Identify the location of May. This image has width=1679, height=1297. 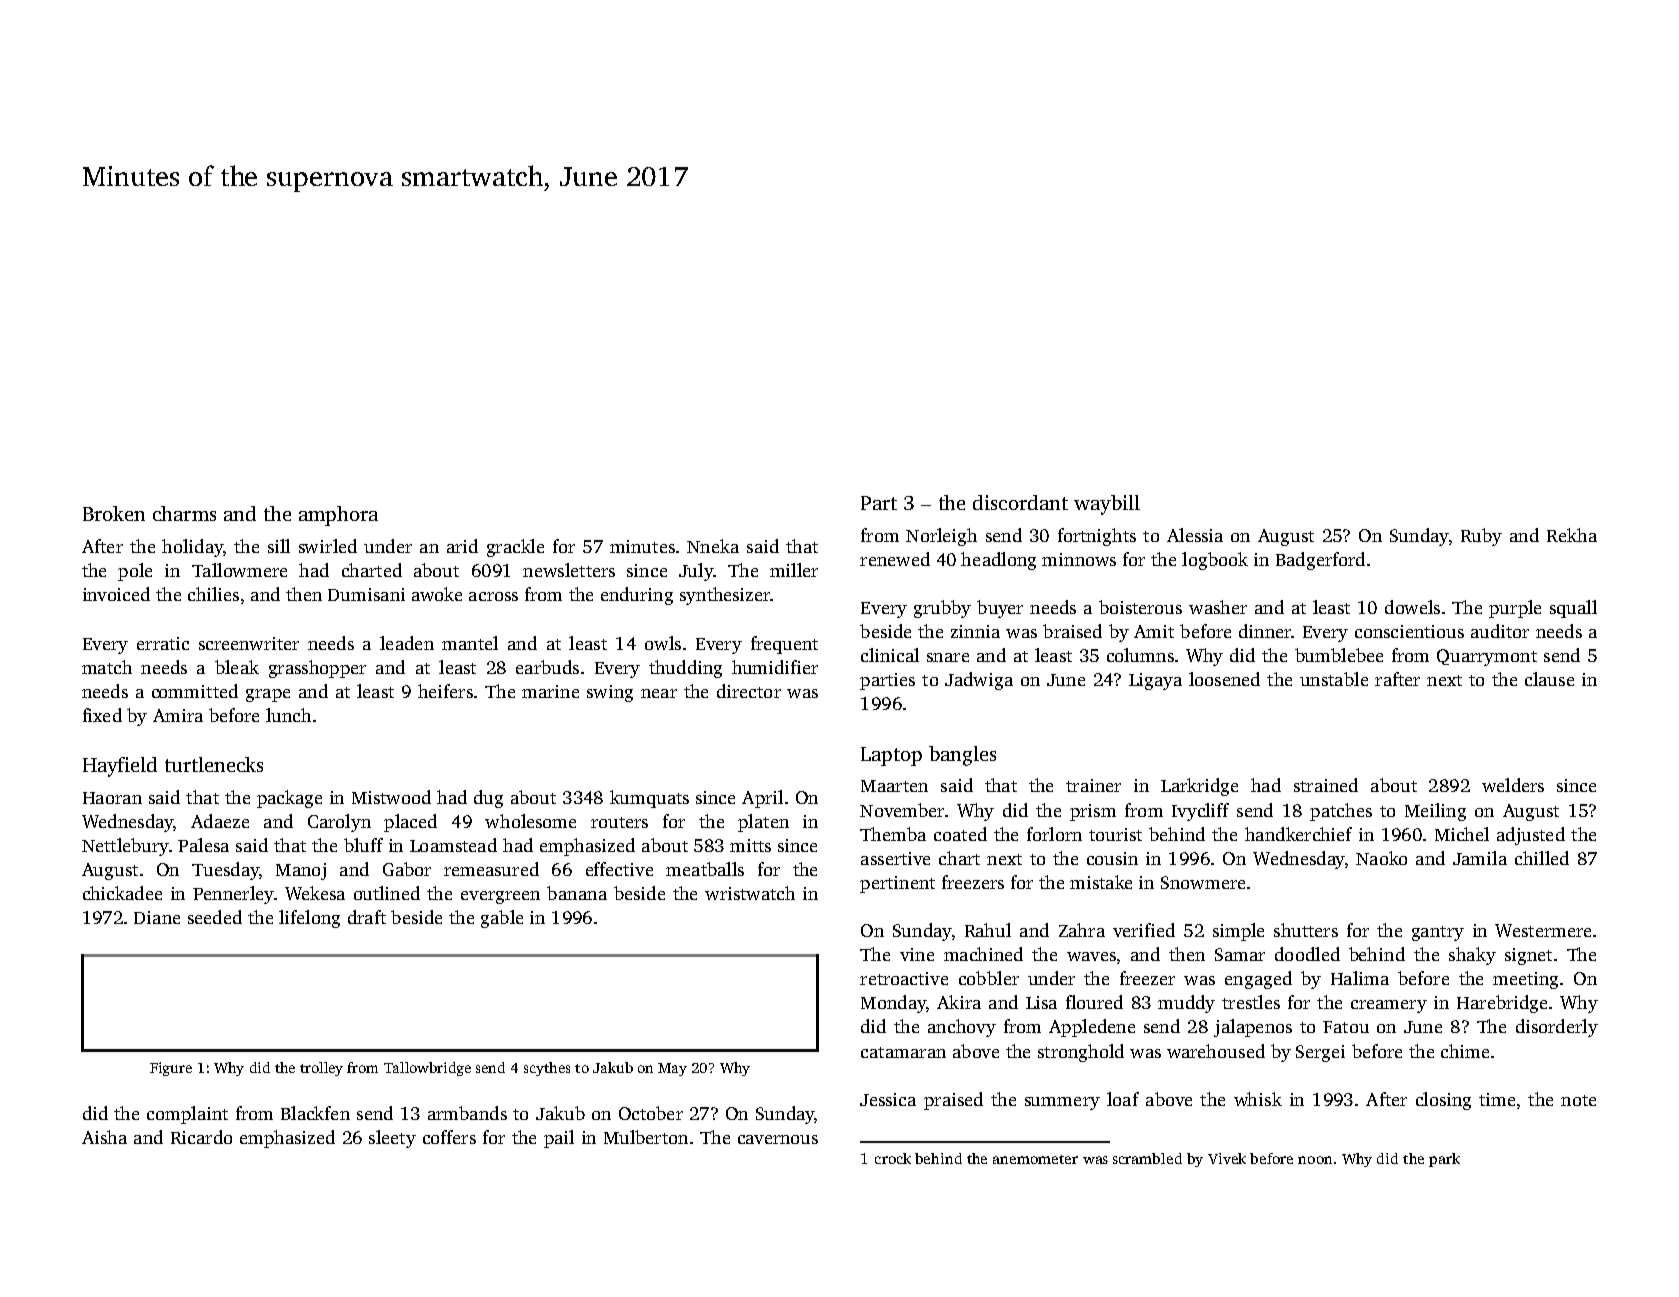
(672, 1069).
